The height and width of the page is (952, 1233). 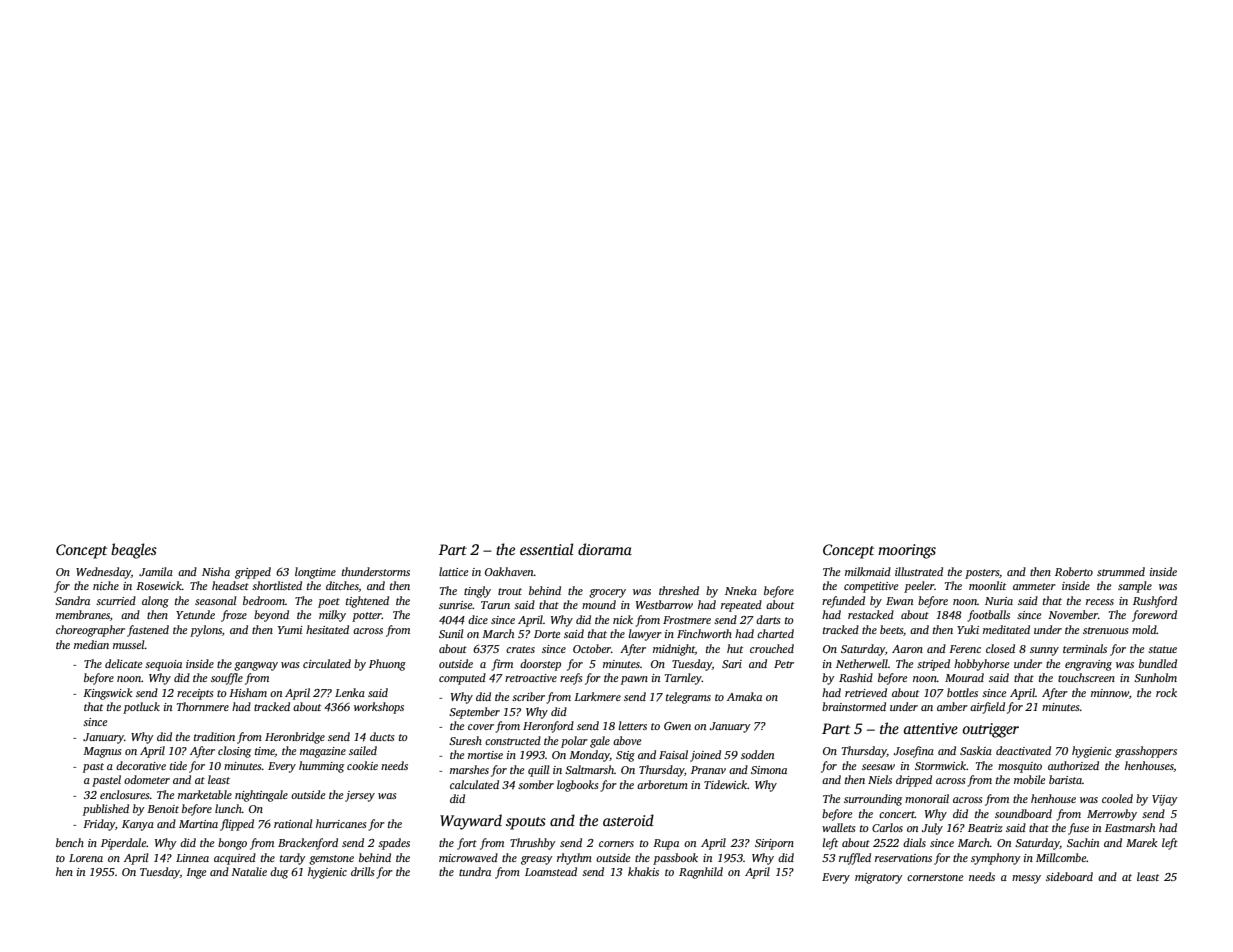 I want to click on Eastmarsh, so click(x=1130, y=827).
